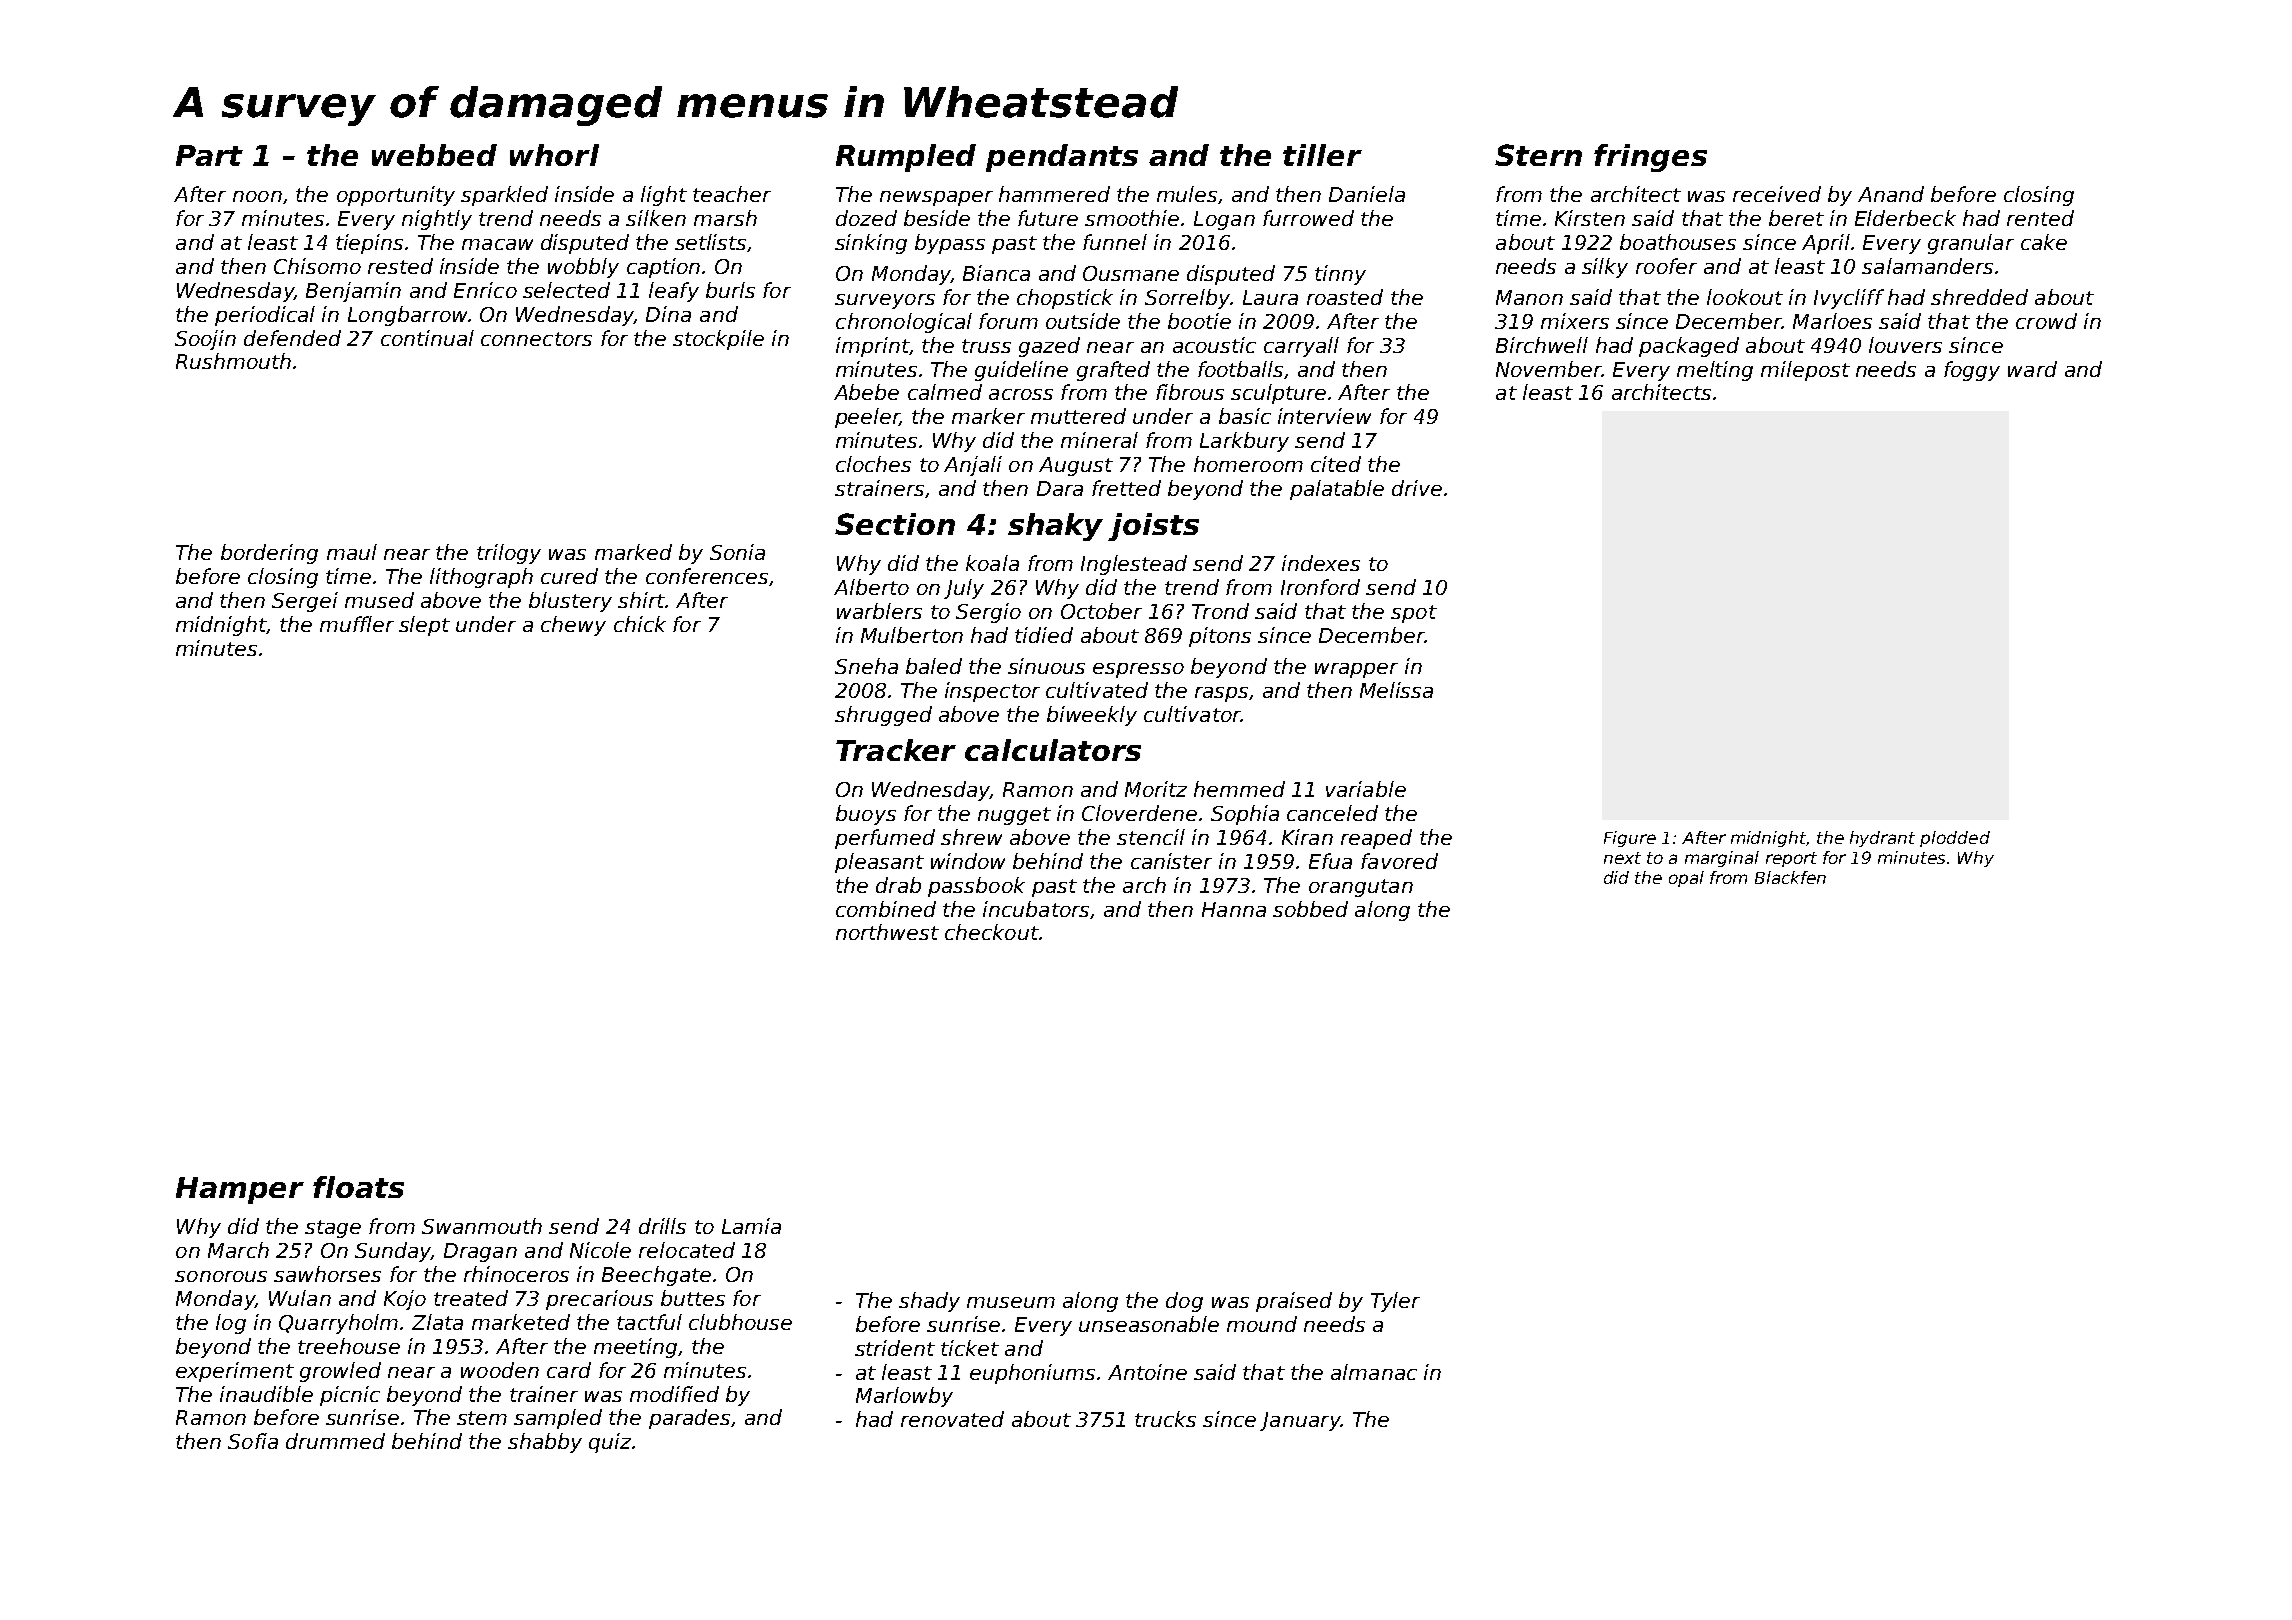  What do you see at coordinates (1395, 1302) in the image?
I see `Tyler` at bounding box center [1395, 1302].
